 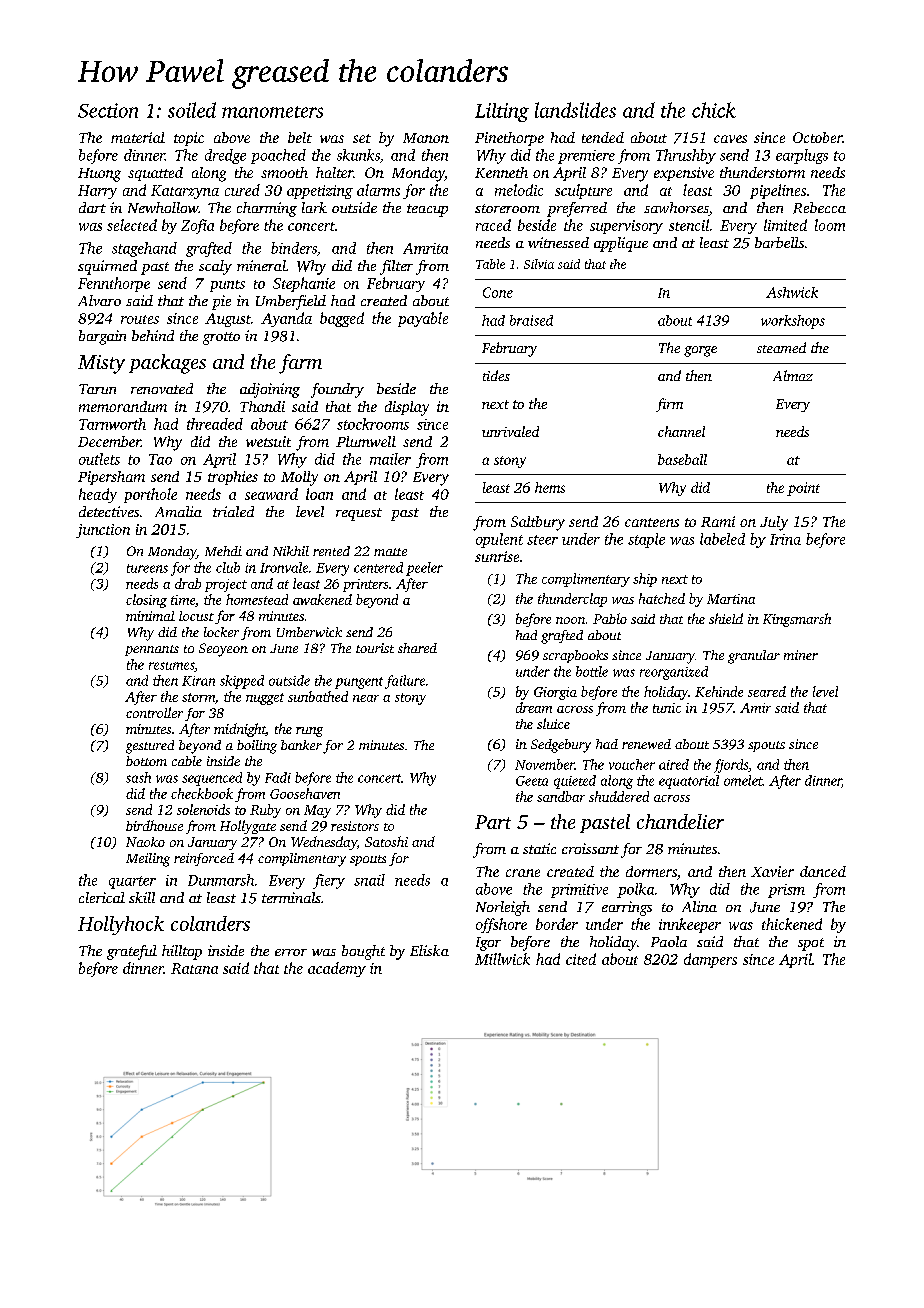 I want to click on hems, so click(x=550, y=487).
